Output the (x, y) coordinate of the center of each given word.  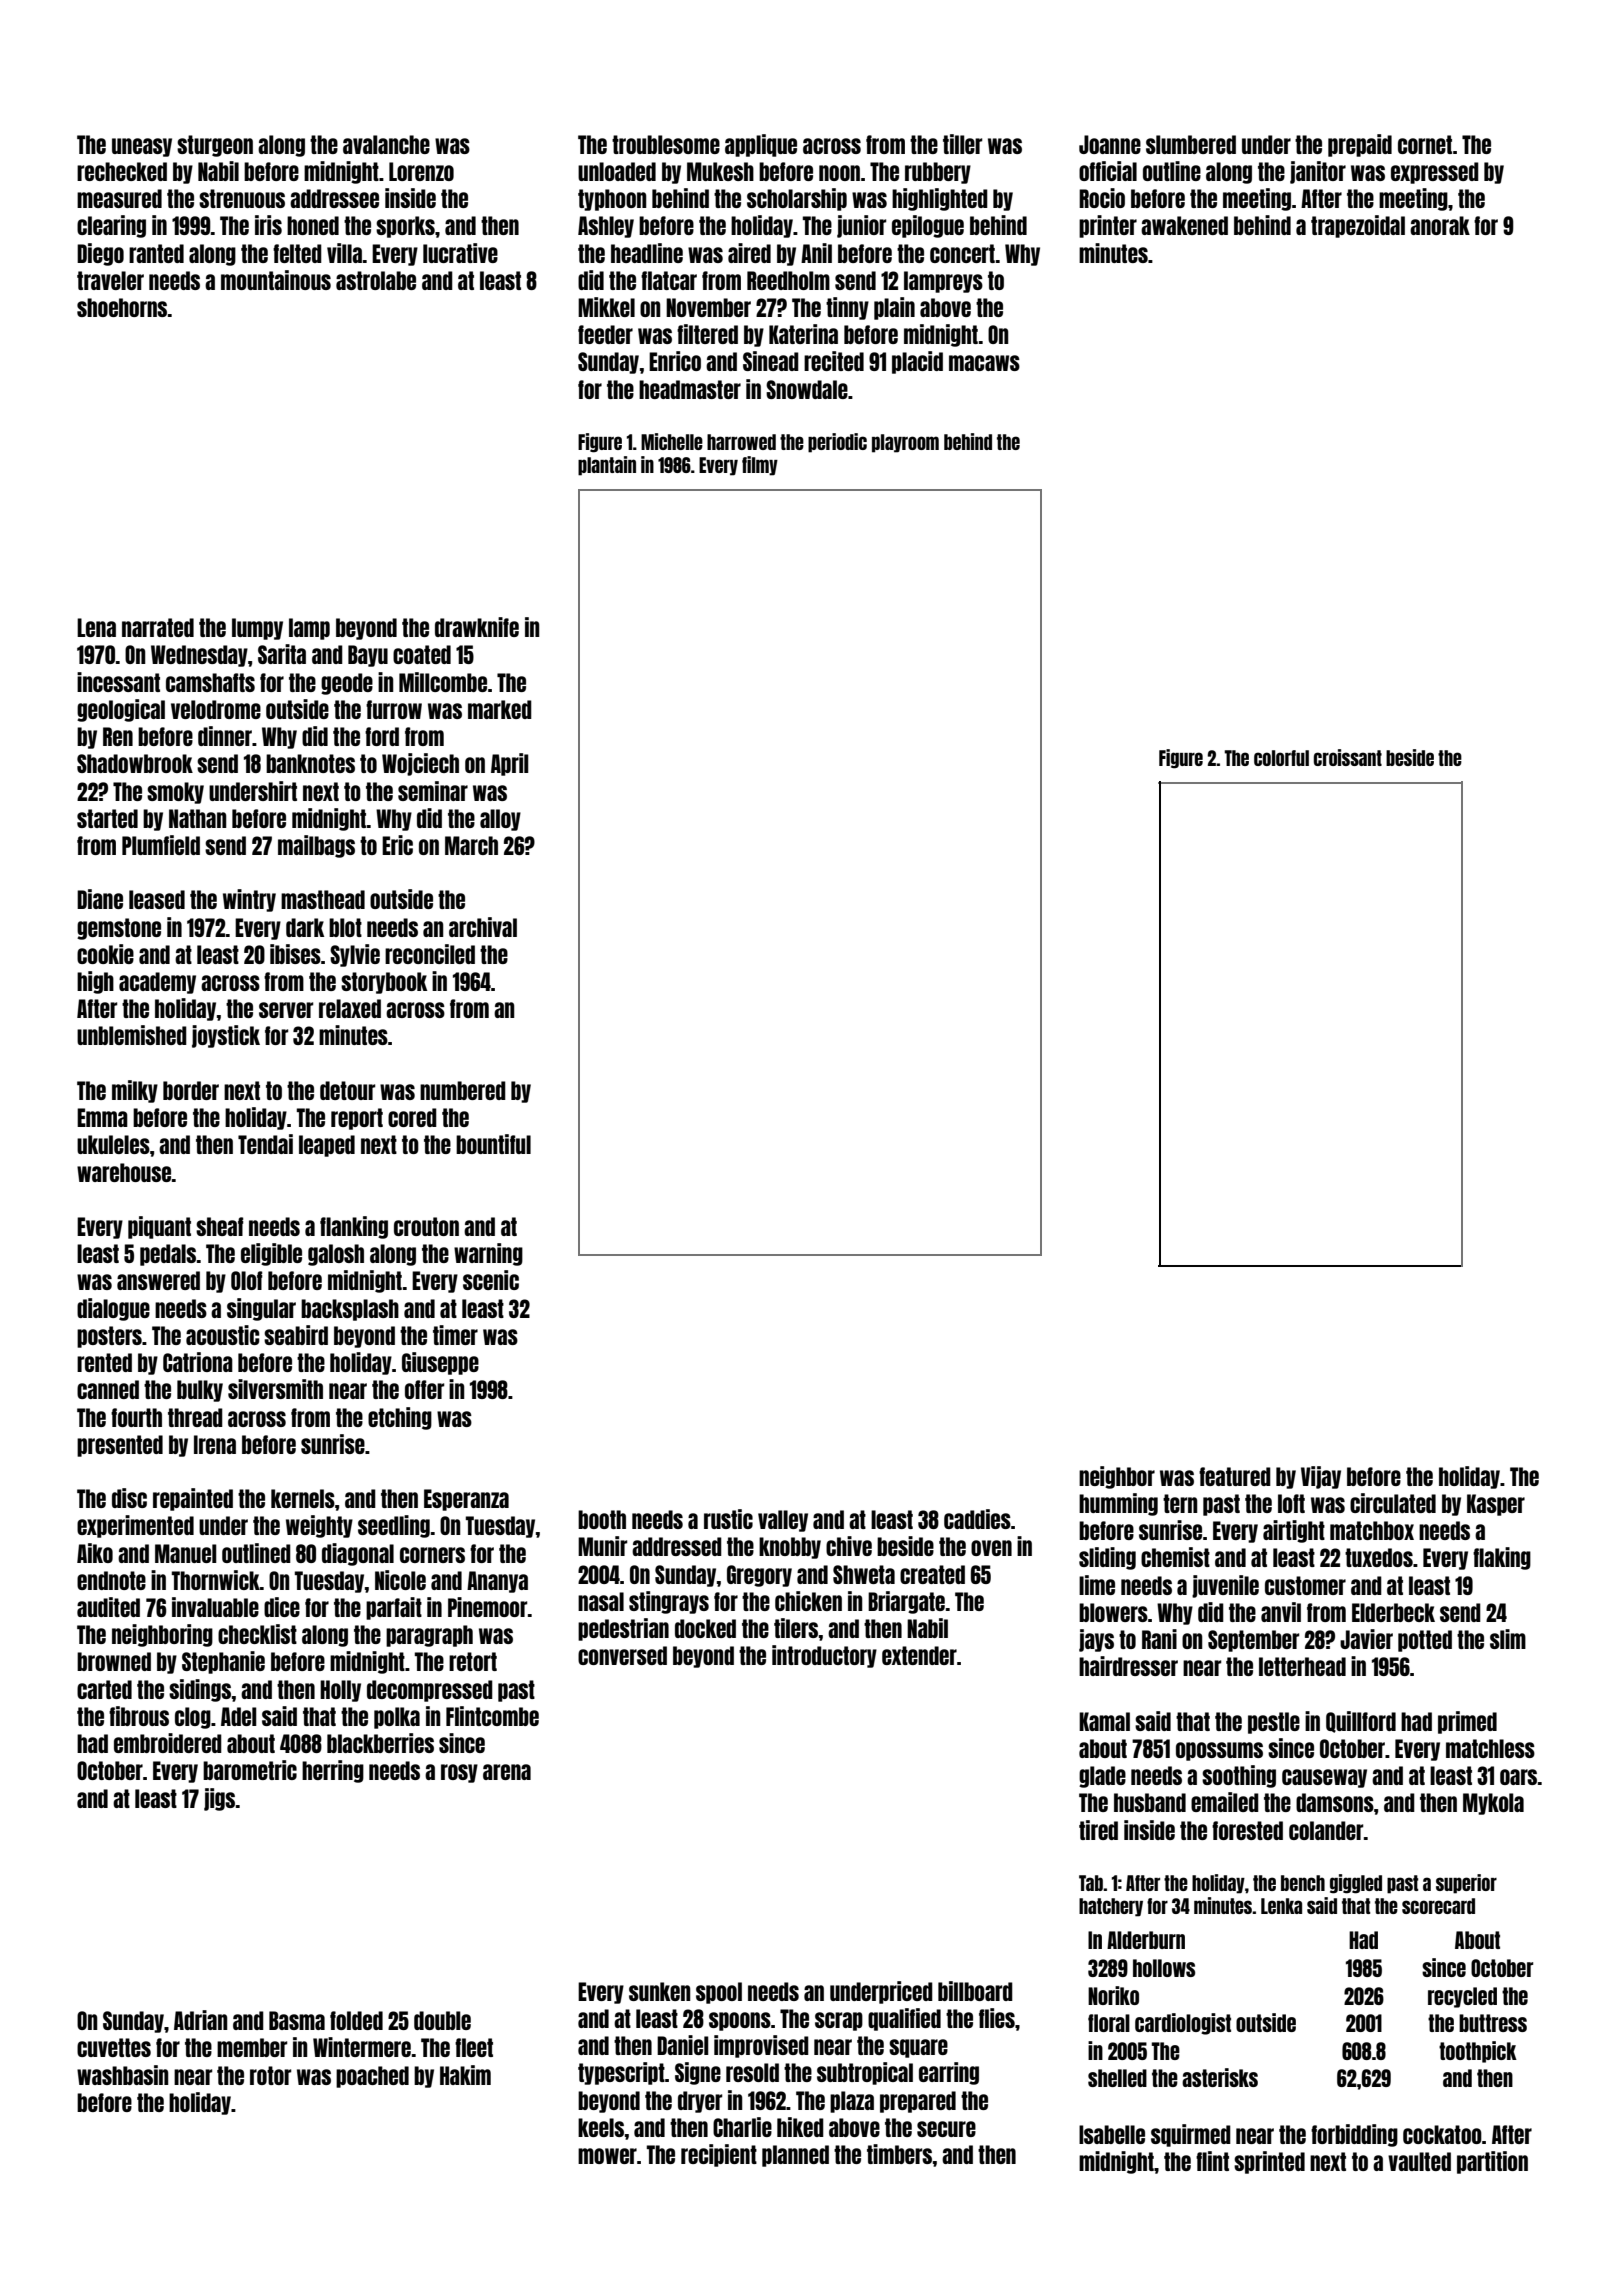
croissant (1348, 757)
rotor (270, 2075)
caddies (977, 1519)
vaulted (1419, 2161)
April (510, 764)
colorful (1281, 758)
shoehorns (122, 307)
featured (1235, 1476)
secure (946, 2129)
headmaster (690, 389)
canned (108, 1389)
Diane (100, 899)
